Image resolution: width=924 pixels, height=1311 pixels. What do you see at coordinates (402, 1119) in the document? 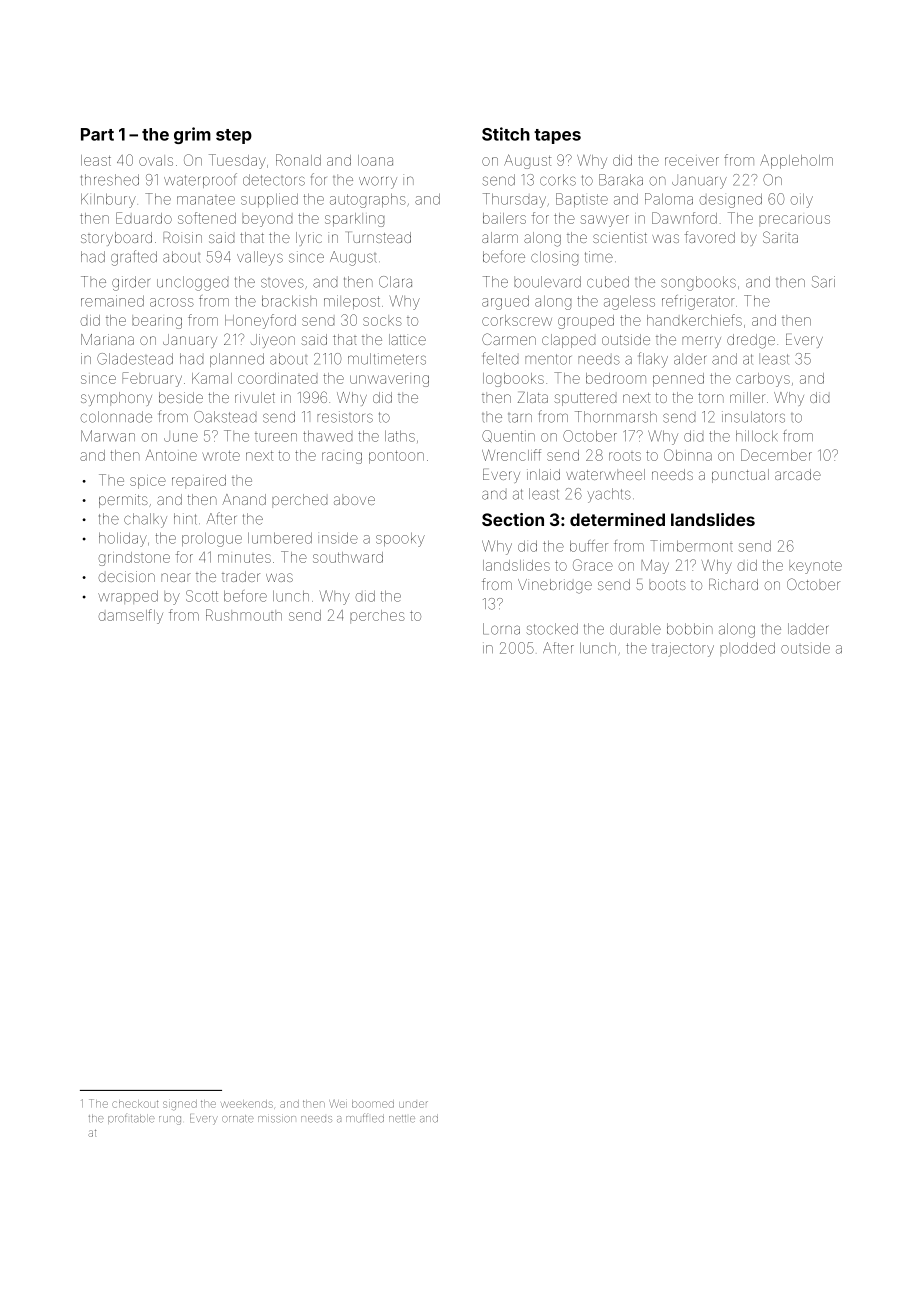
I see `nettle` at bounding box center [402, 1119].
